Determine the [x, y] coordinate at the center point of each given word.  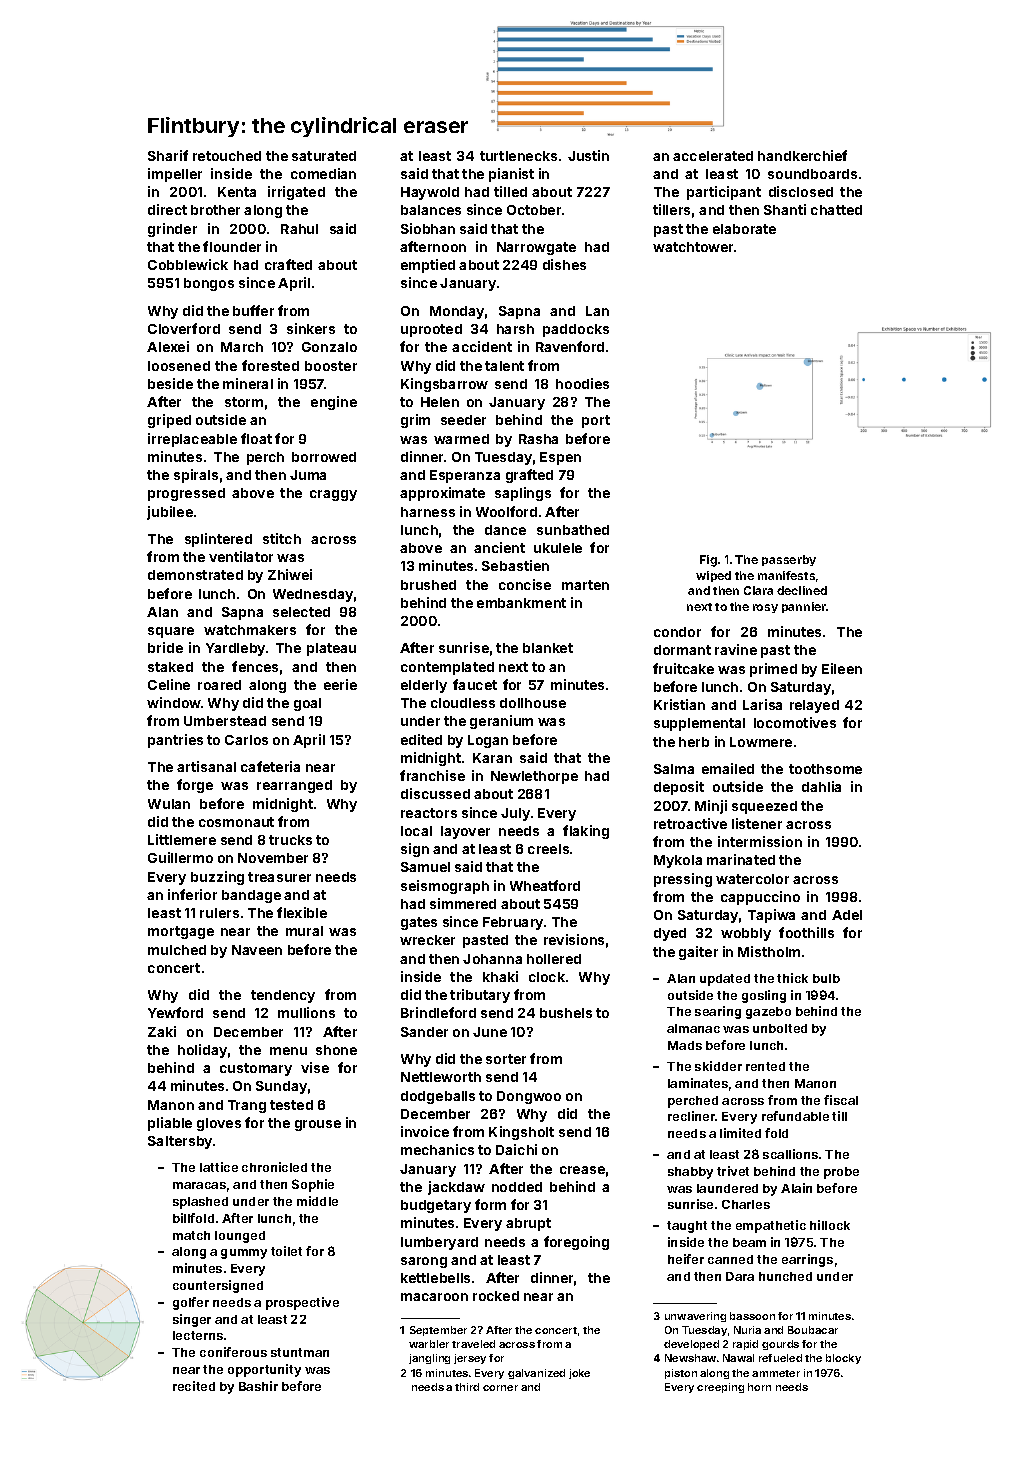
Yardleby [235, 649]
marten [585, 585]
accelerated [713, 156]
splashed [200, 1203]
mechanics [437, 1149]
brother [215, 210]
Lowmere [761, 742]
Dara [740, 1276]
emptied [428, 266]
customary [256, 1069]
